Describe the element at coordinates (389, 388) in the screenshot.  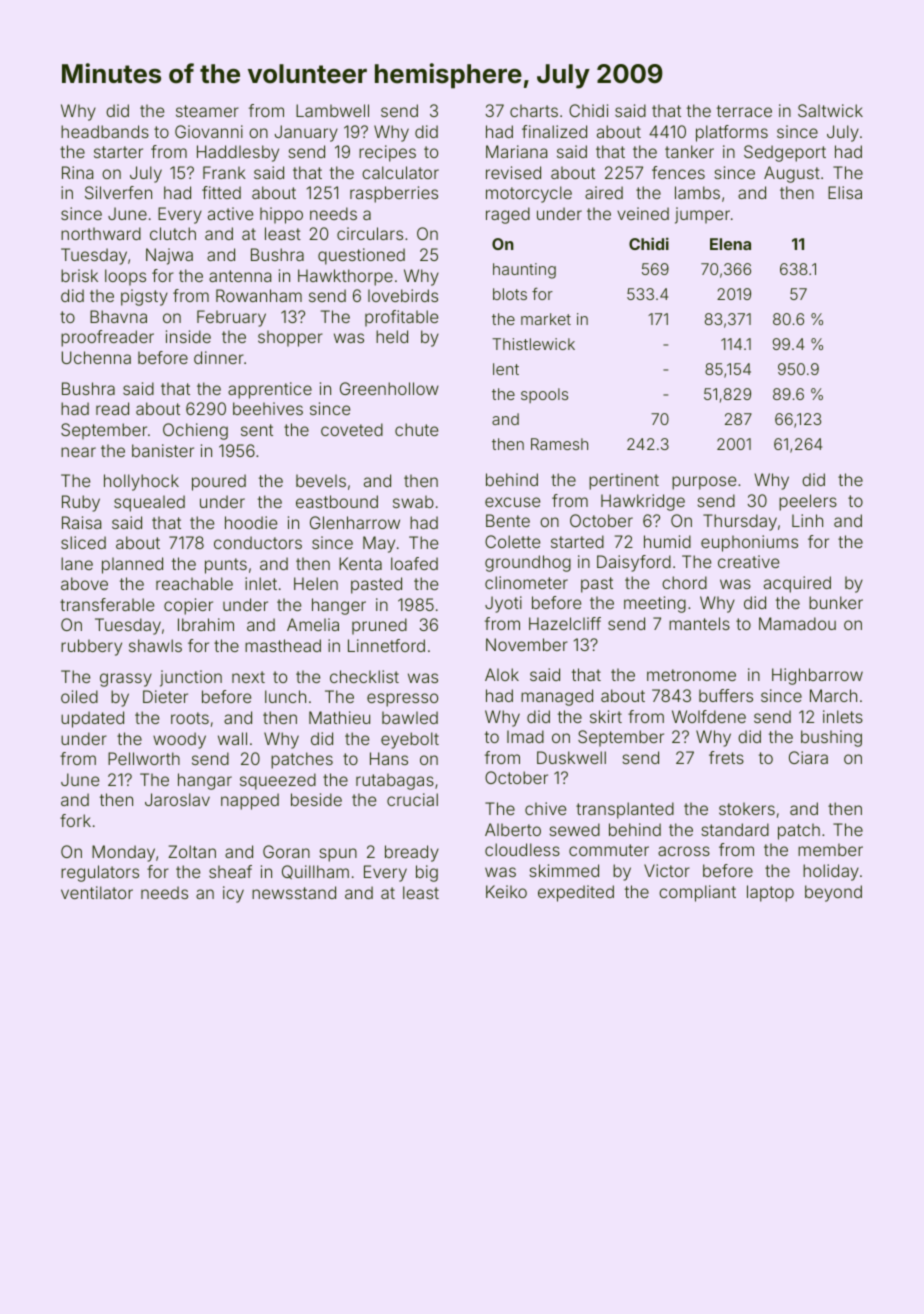
I see `Greenhollow` at that location.
